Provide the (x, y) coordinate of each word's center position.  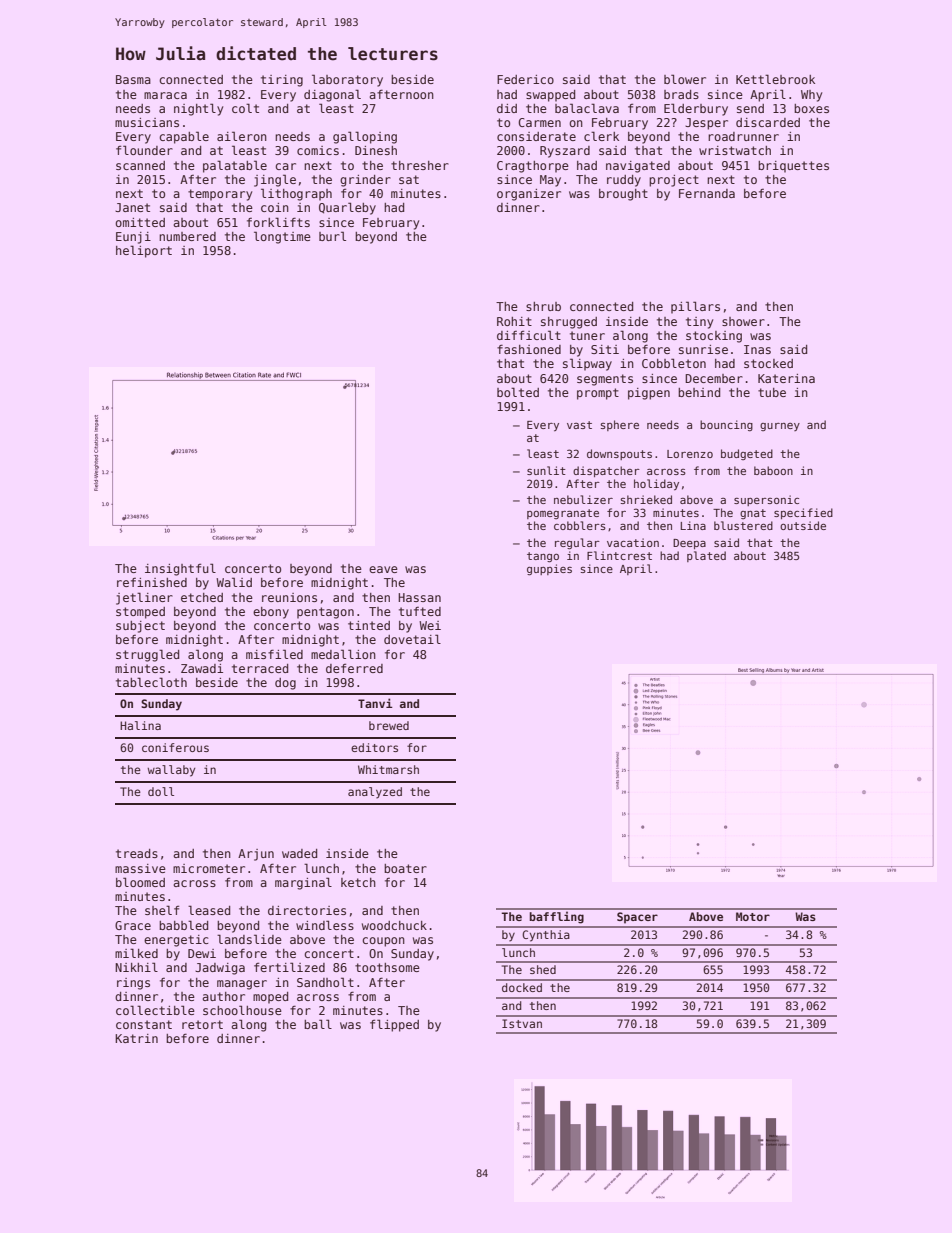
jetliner (144, 598)
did (507, 108)
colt (245, 108)
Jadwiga (220, 969)
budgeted (747, 454)
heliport (144, 251)
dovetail (412, 639)
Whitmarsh (388, 769)
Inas (757, 349)
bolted (518, 392)
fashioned (529, 349)
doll (161, 791)
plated (706, 556)
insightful (180, 569)
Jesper (706, 124)
